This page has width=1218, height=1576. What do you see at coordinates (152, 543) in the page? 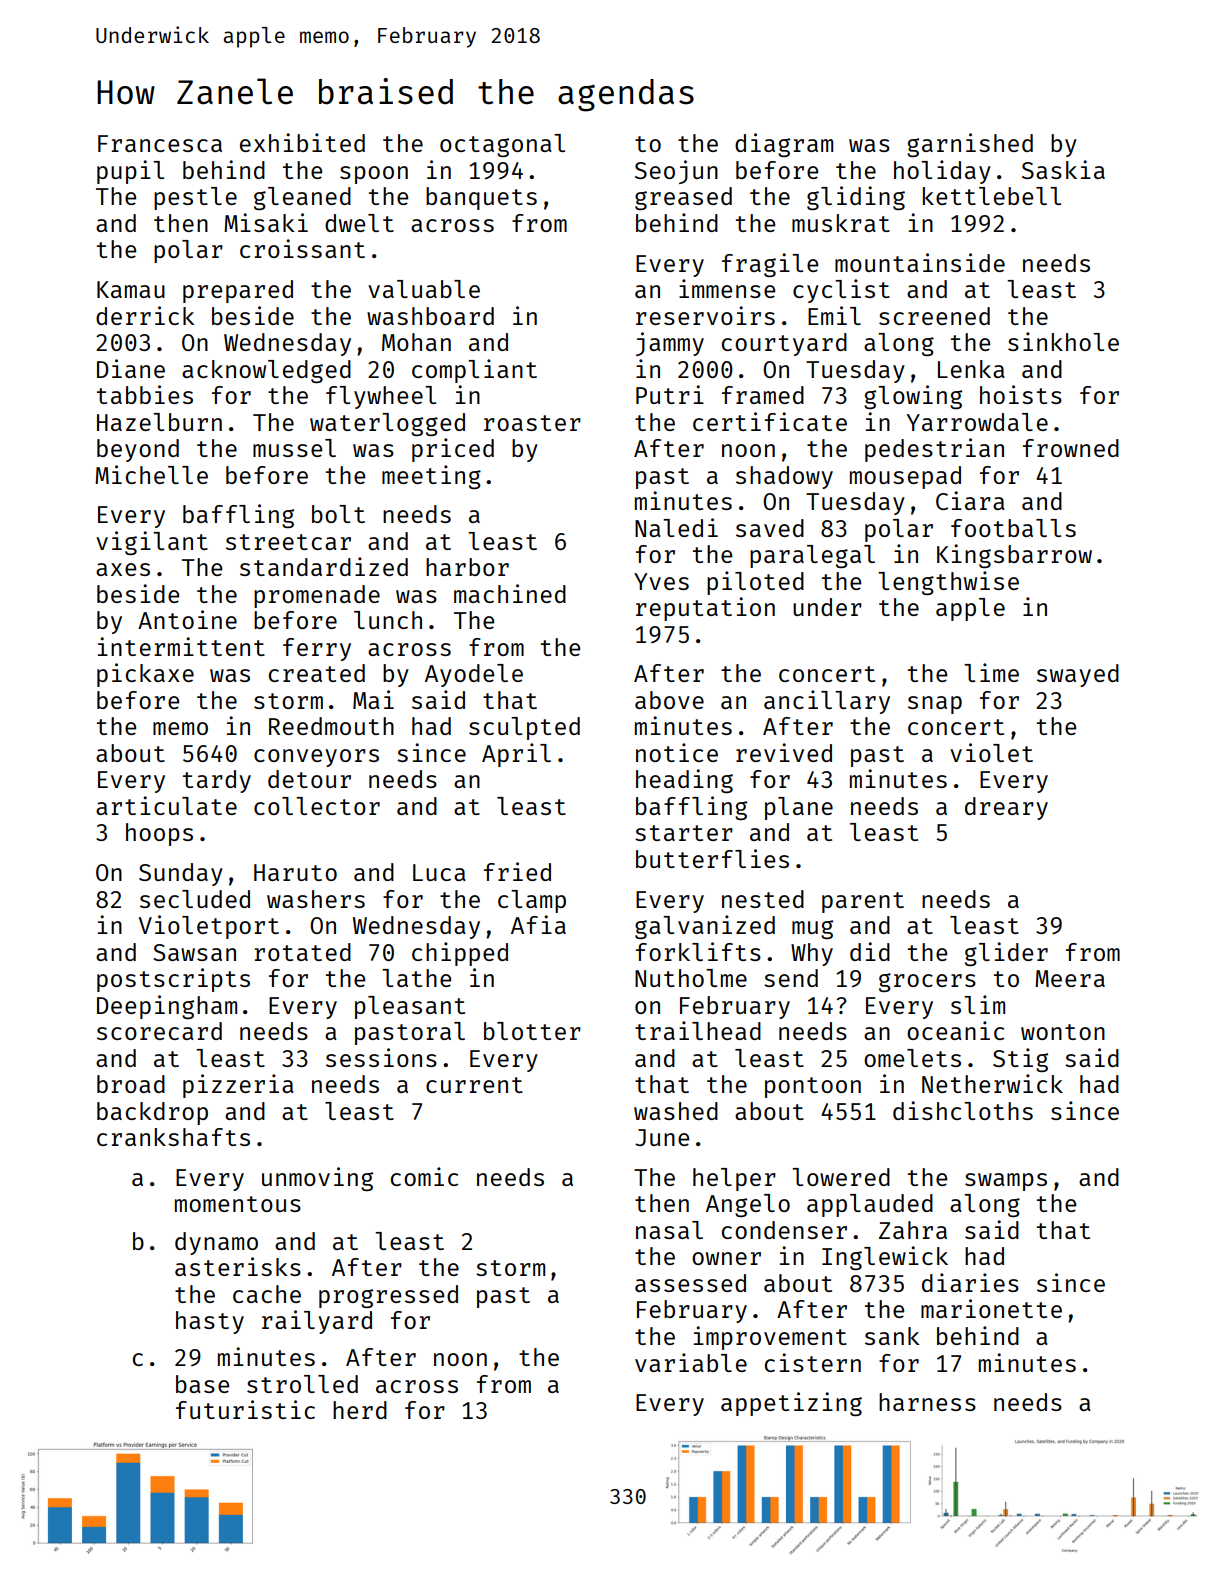
I see `vigilant` at bounding box center [152, 543].
